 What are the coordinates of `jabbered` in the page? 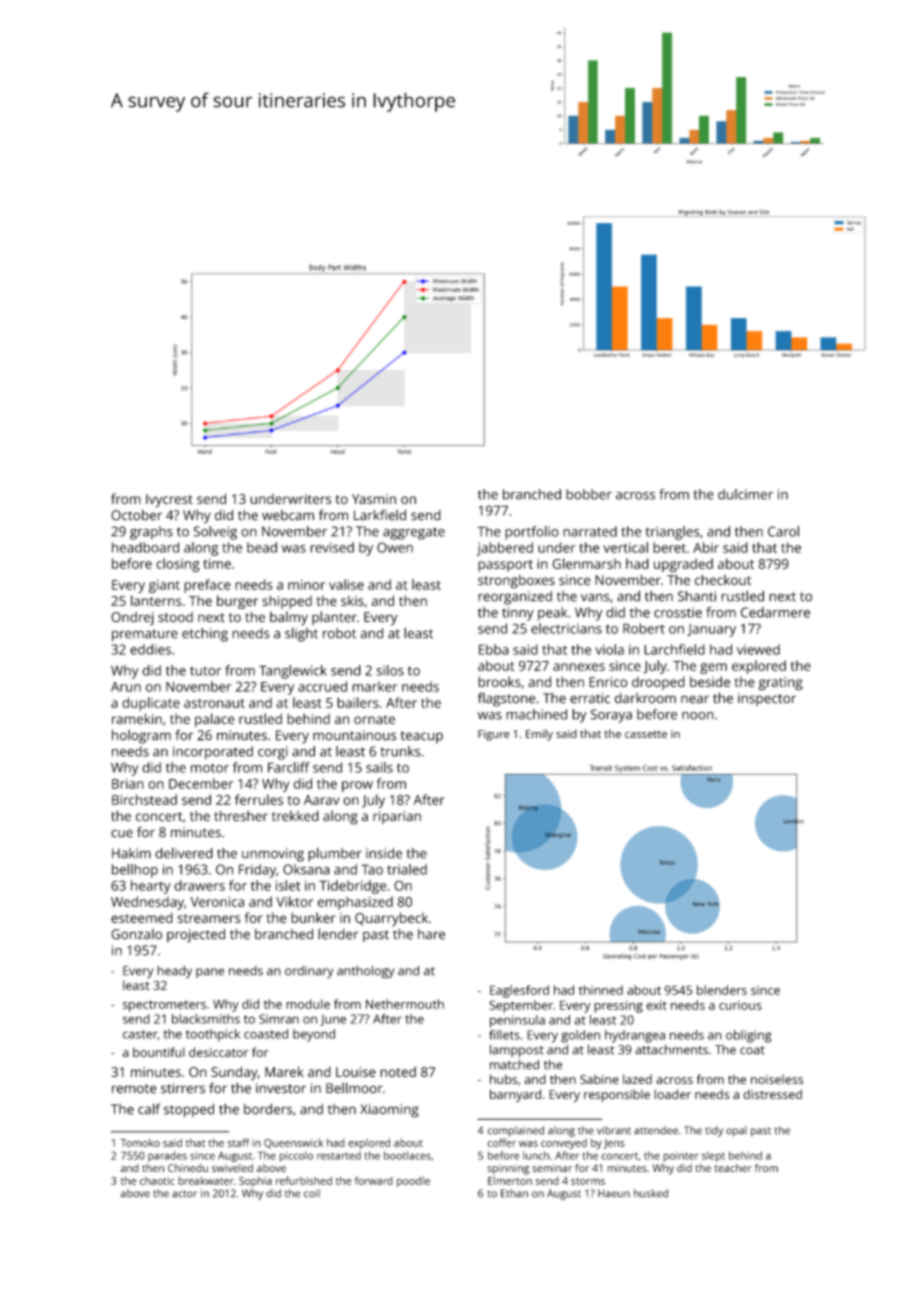 It's located at (505, 549).
